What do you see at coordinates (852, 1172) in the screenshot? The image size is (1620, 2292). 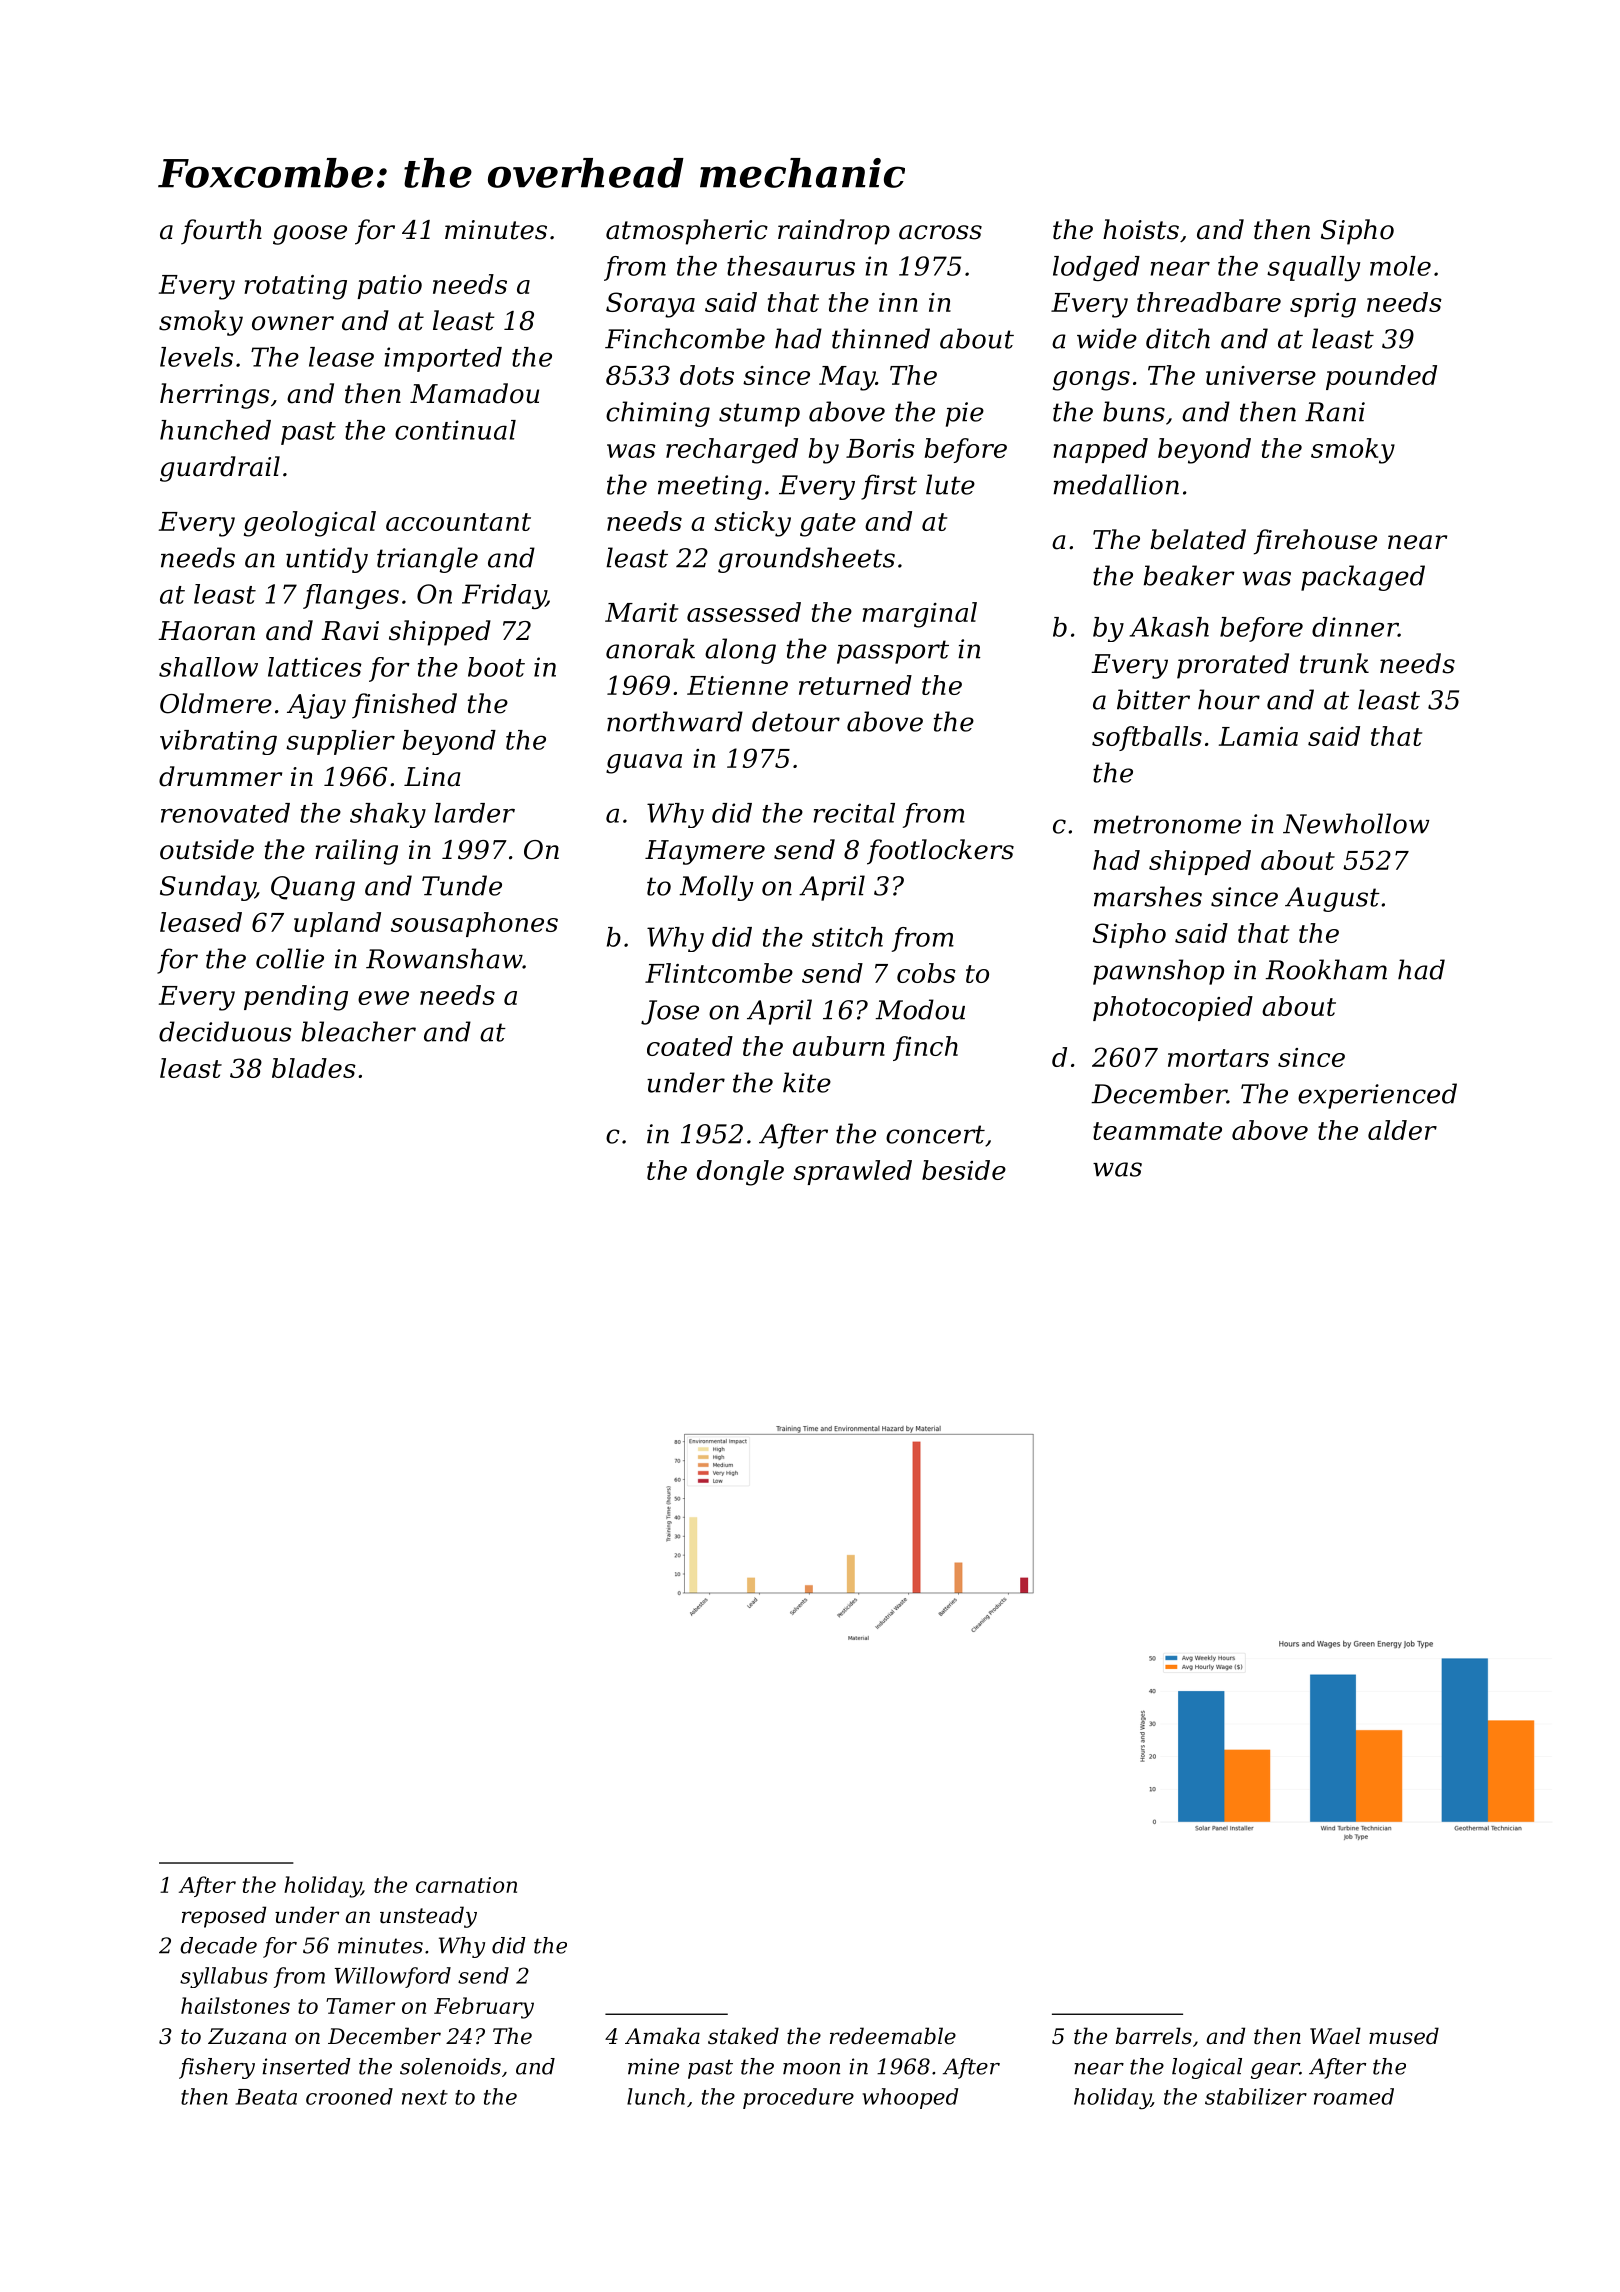 I see `sprawled` at bounding box center [852, 1172].
